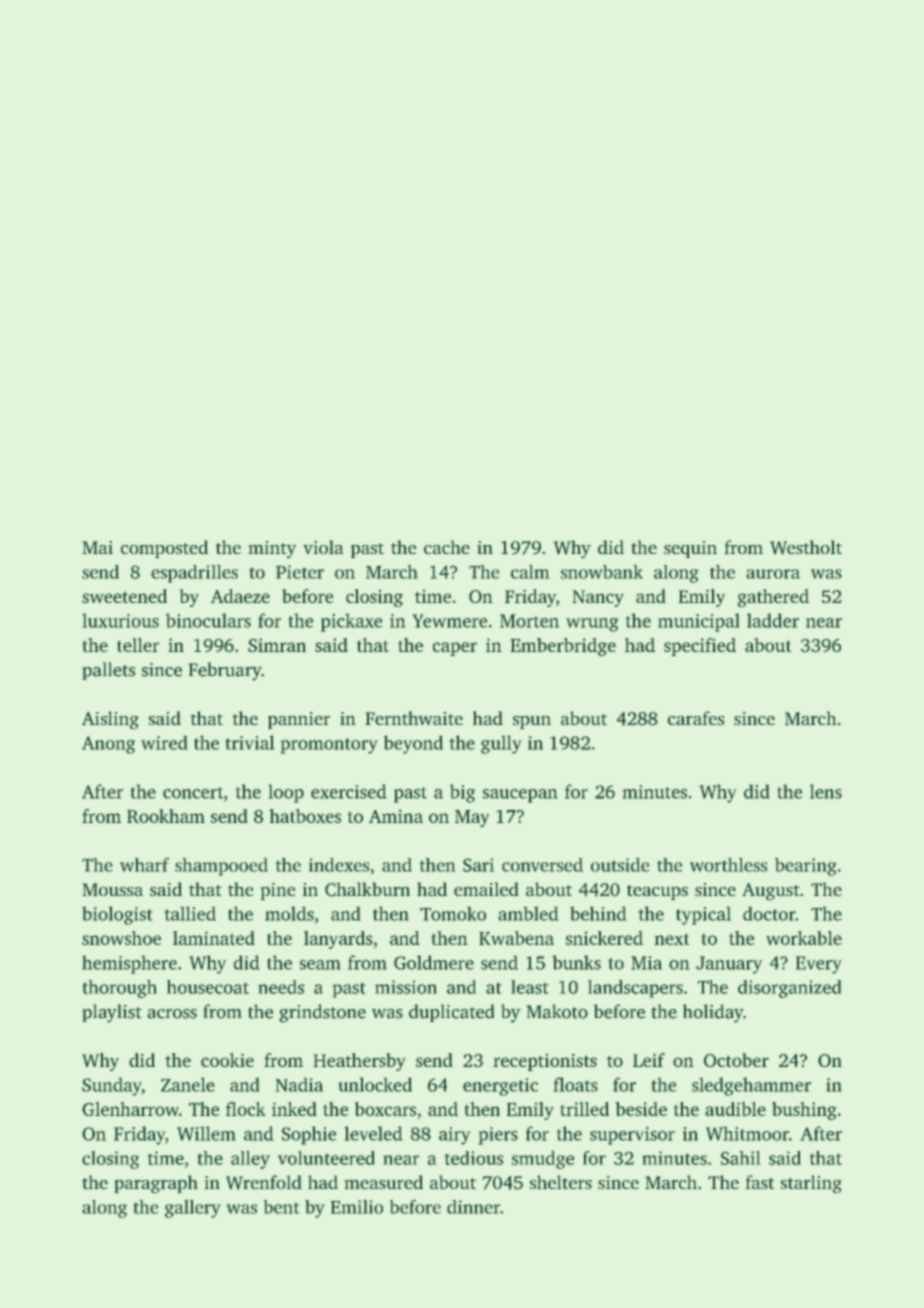 Image resolution: width=924 pixels, height=1308 pixels. I want to click on carafes, so click(696, 718).
